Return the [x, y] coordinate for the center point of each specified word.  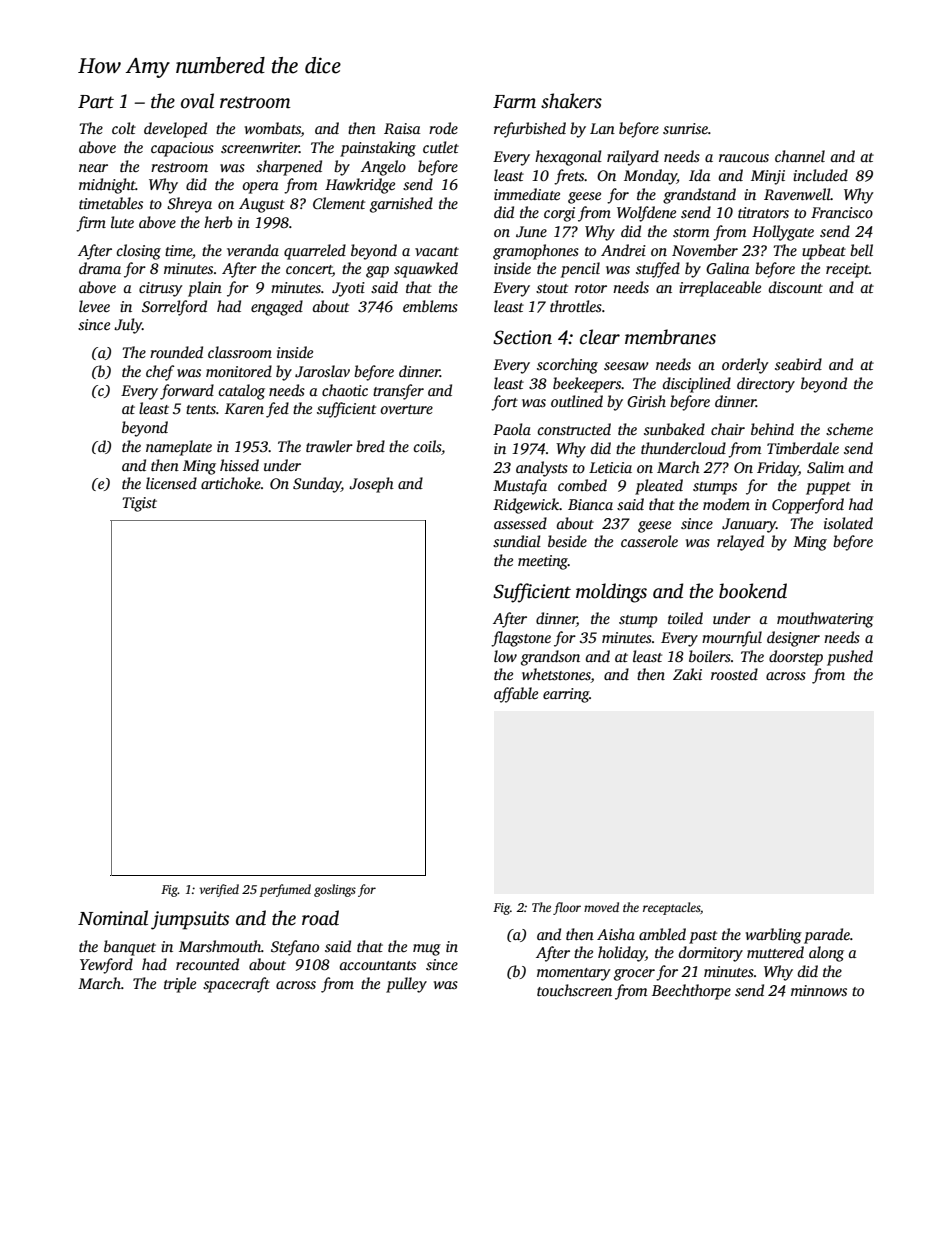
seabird [798, 364]
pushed [850, 658]
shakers [571, 101]
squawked [426, 270]
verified [219, 890]
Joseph [371, 485]
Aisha [616, 934]
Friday [778, 469]
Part [96, 102]
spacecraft [236, 985]
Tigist [139, 504]
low [505, 656]
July [128, 326]
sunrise [685, 128]
